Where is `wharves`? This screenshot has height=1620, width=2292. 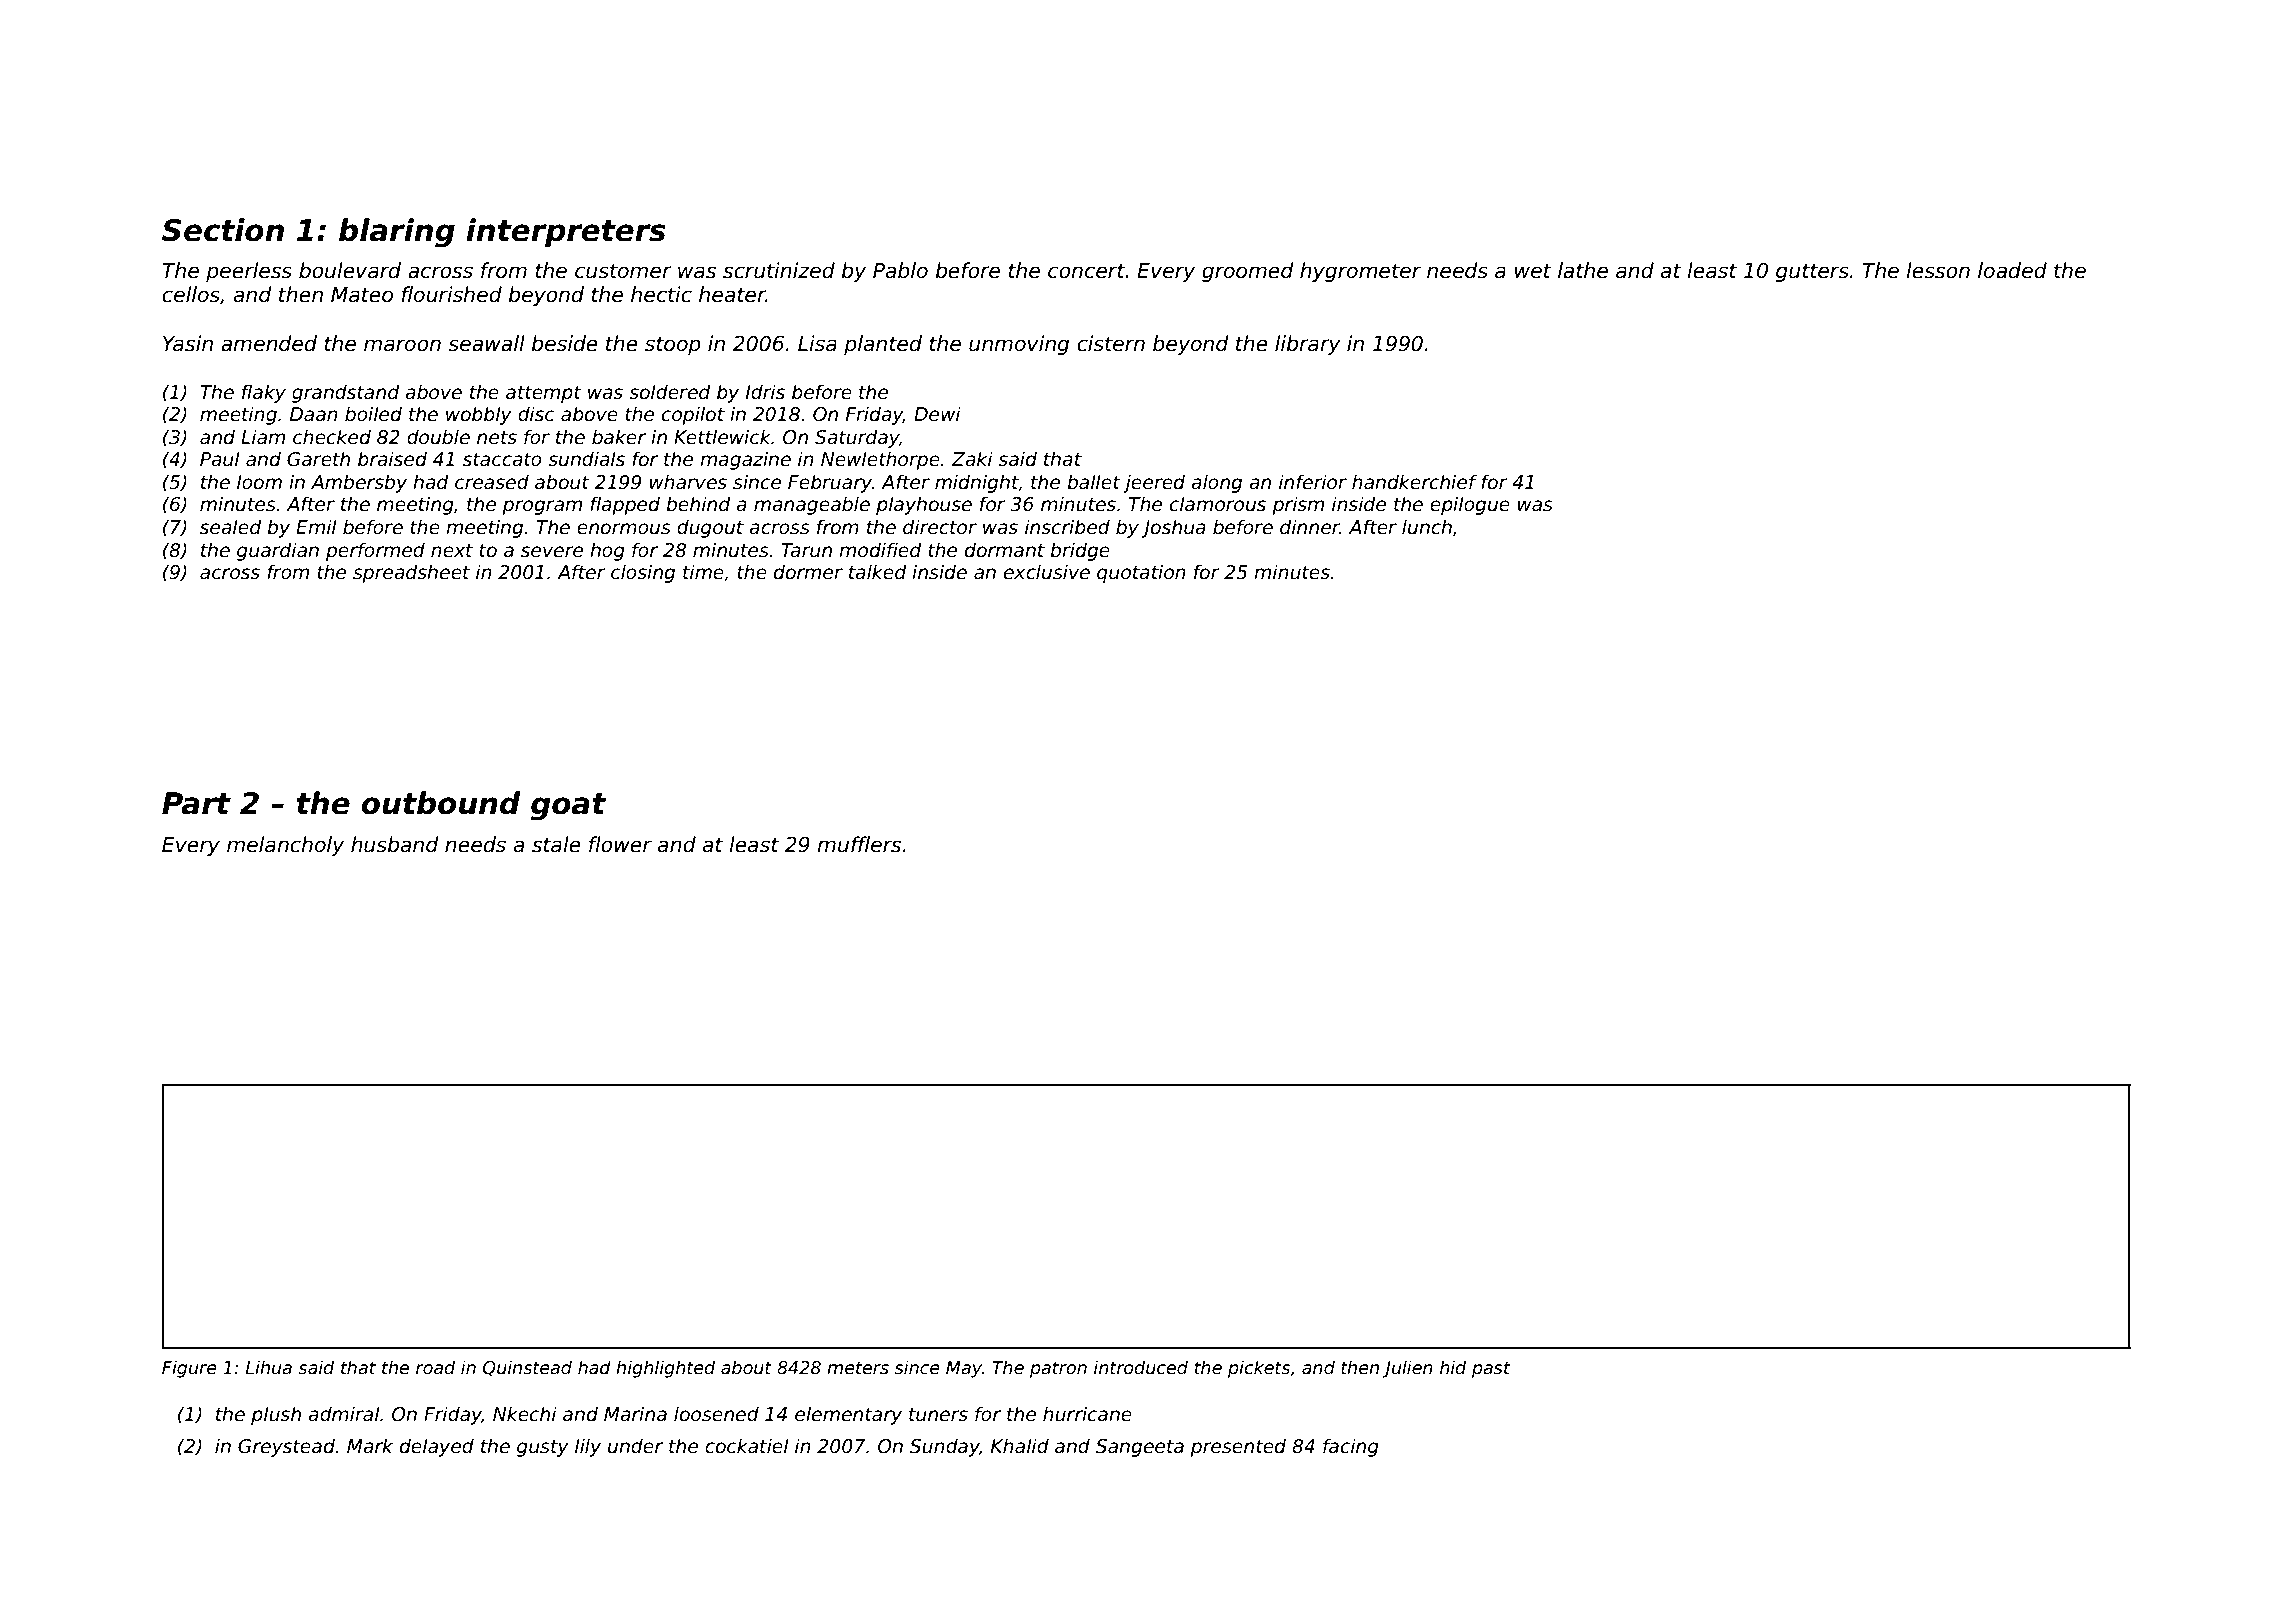 wharves is located at coordinates (688, 482).
